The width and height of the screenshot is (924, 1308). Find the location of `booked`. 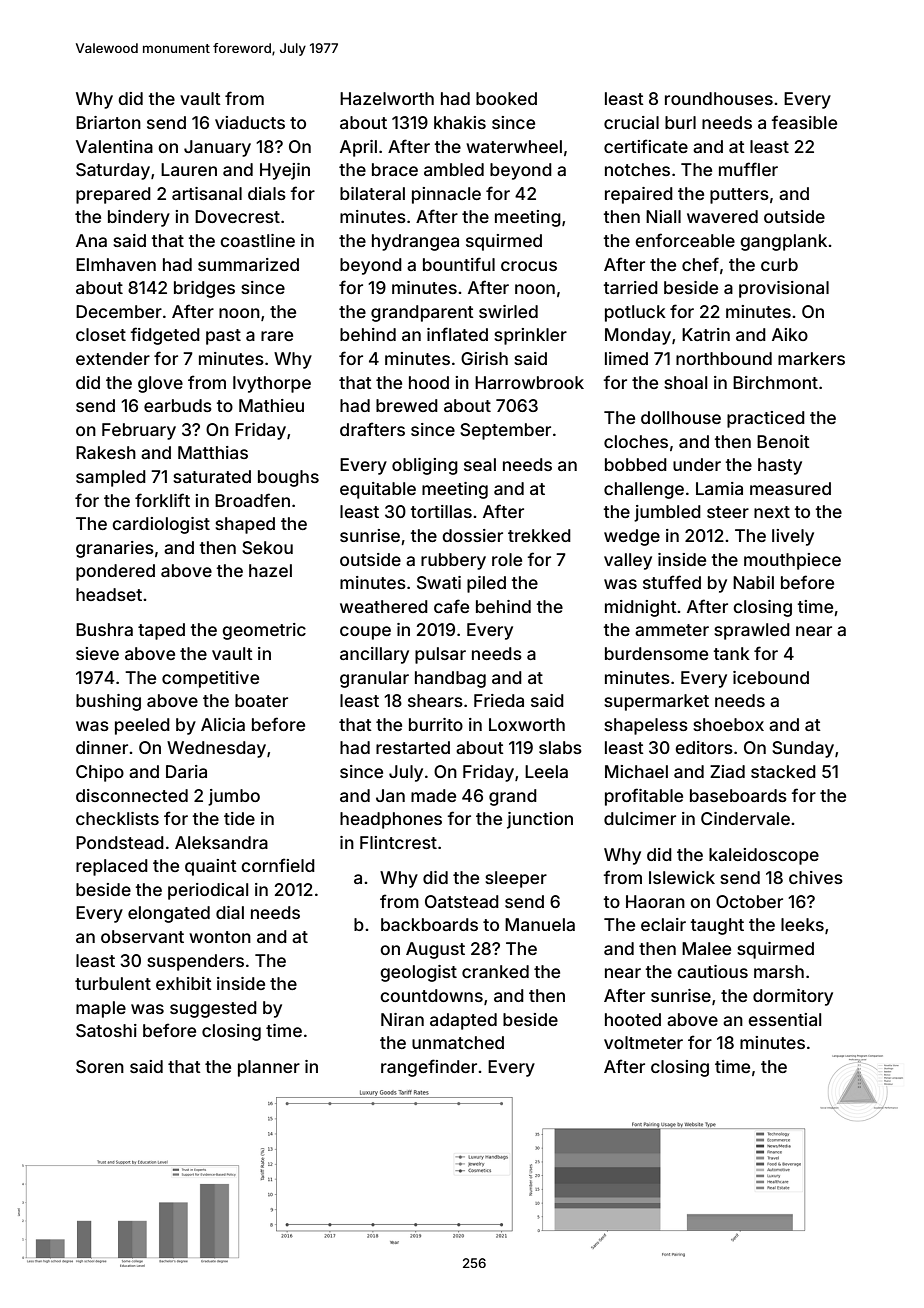

booked is located at coordinates (506, 98).
